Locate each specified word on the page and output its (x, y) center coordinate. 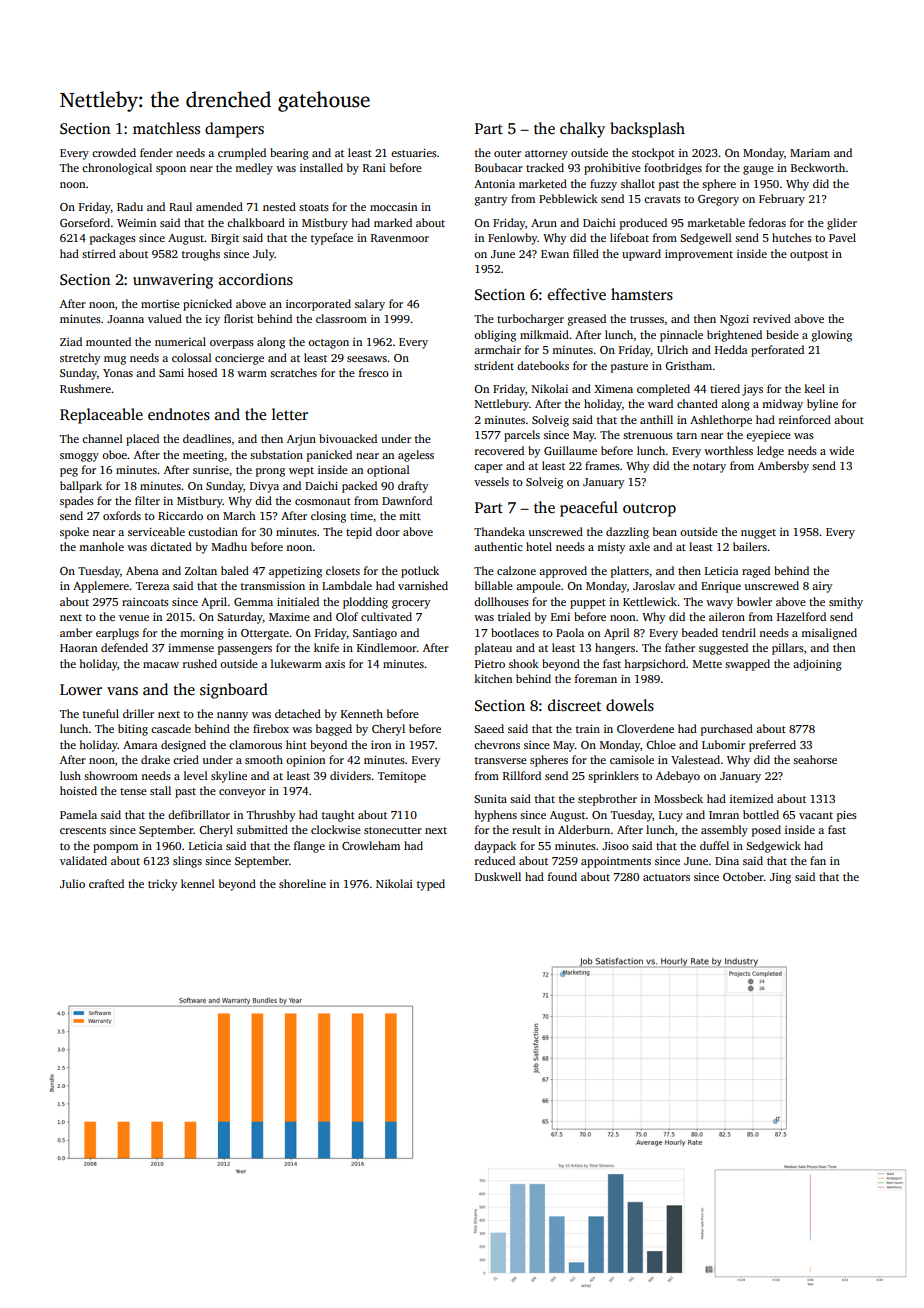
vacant (816, 815)
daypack (495, 847)
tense (133, 791)
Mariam (810, 152)
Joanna (125, 319)
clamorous (255, 744)
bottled (761, 814)
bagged (334, 730)
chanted (697, 403)
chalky (582, 130)
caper (488, 468)
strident (494, 365)
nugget (758, 534)
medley (254, 169)
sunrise (211, 470)
